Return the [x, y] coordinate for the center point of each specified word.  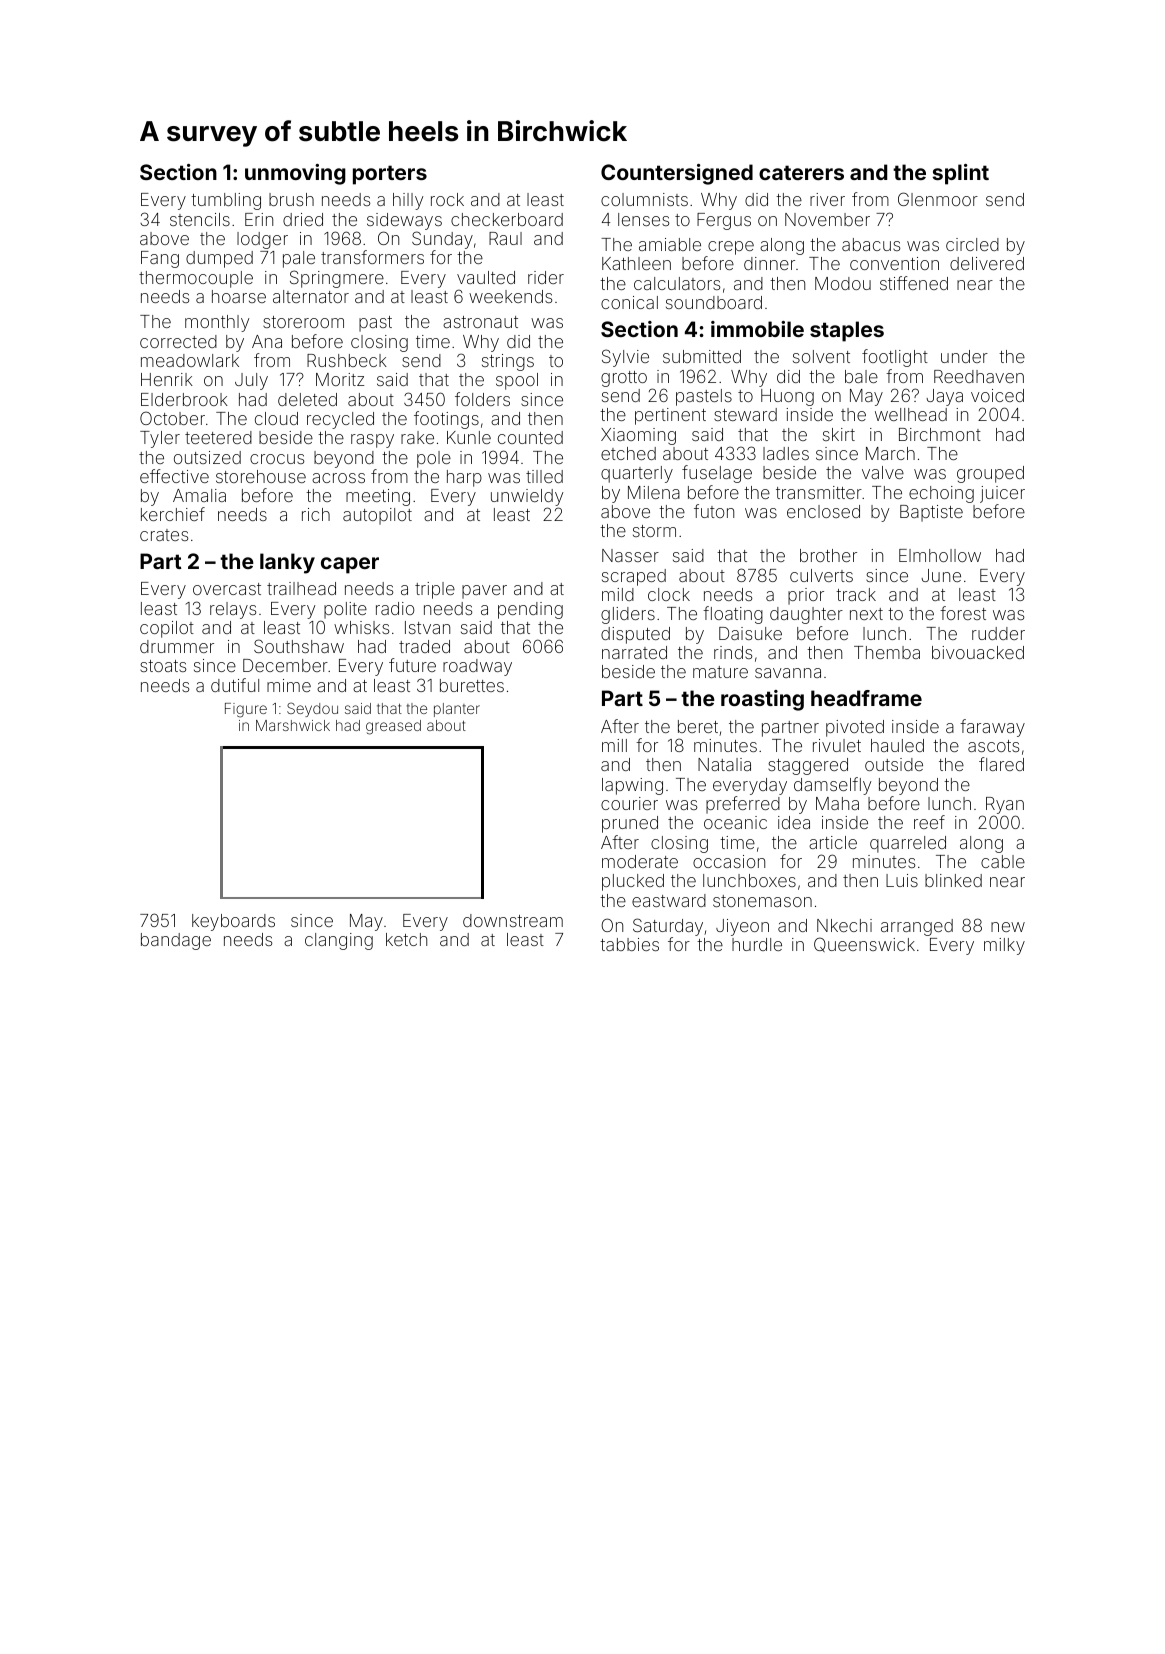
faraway [992, 728]
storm [654, 531]
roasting [762, 700]
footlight [895, 358]
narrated [634, 652]
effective [174, 476]
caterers [801, 172]
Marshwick [293, 725]
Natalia [724, 764]
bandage [176, 941]
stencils [200, 219]
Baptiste [931, 513]
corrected [178, 341]
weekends [510, 296]
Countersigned [677, 174]
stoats [163, 666]
